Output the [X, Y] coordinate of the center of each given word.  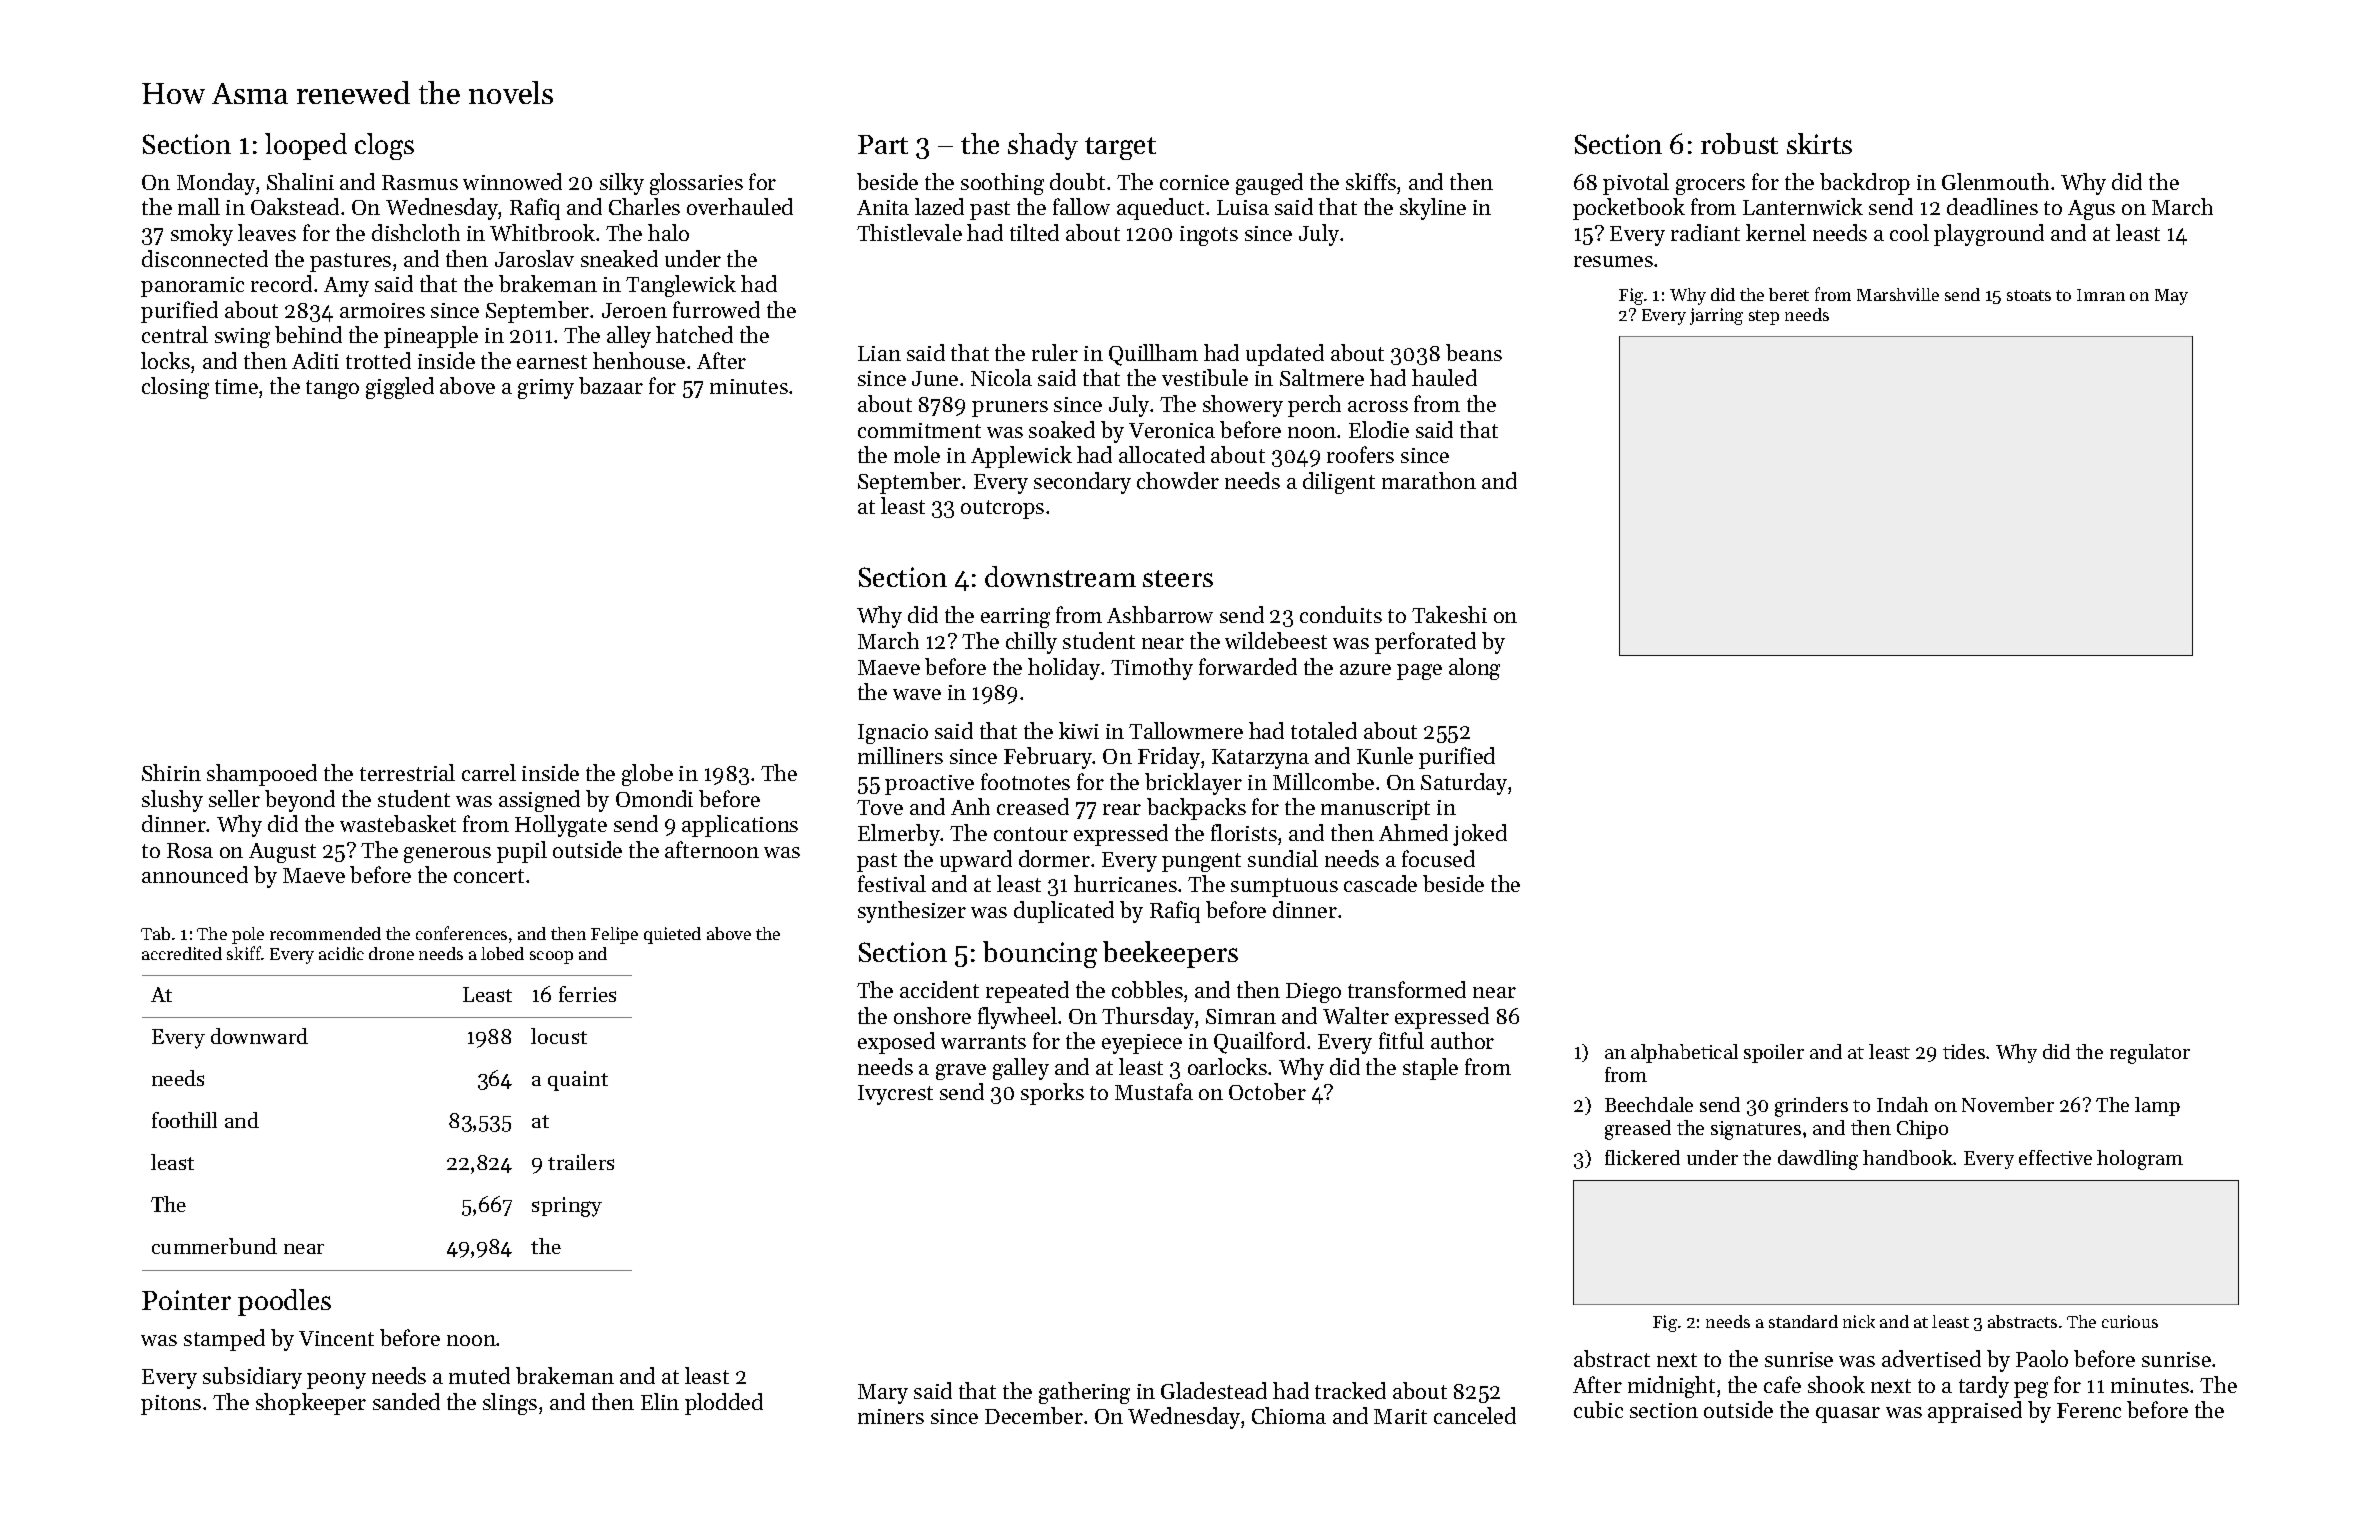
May [2171, 297]
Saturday [1464, 784]
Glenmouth [1995, 181]
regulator [2150, 1054]
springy [567, 1207]
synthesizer [912, 912]
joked [1480, 835]
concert [489, 876]
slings [510, 1404]
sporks [1052, 1094]
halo [668, 232]
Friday [1169, 758]
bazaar [611, 385]
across [1378, 406]
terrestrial [407, 772]
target [1120, 148]
